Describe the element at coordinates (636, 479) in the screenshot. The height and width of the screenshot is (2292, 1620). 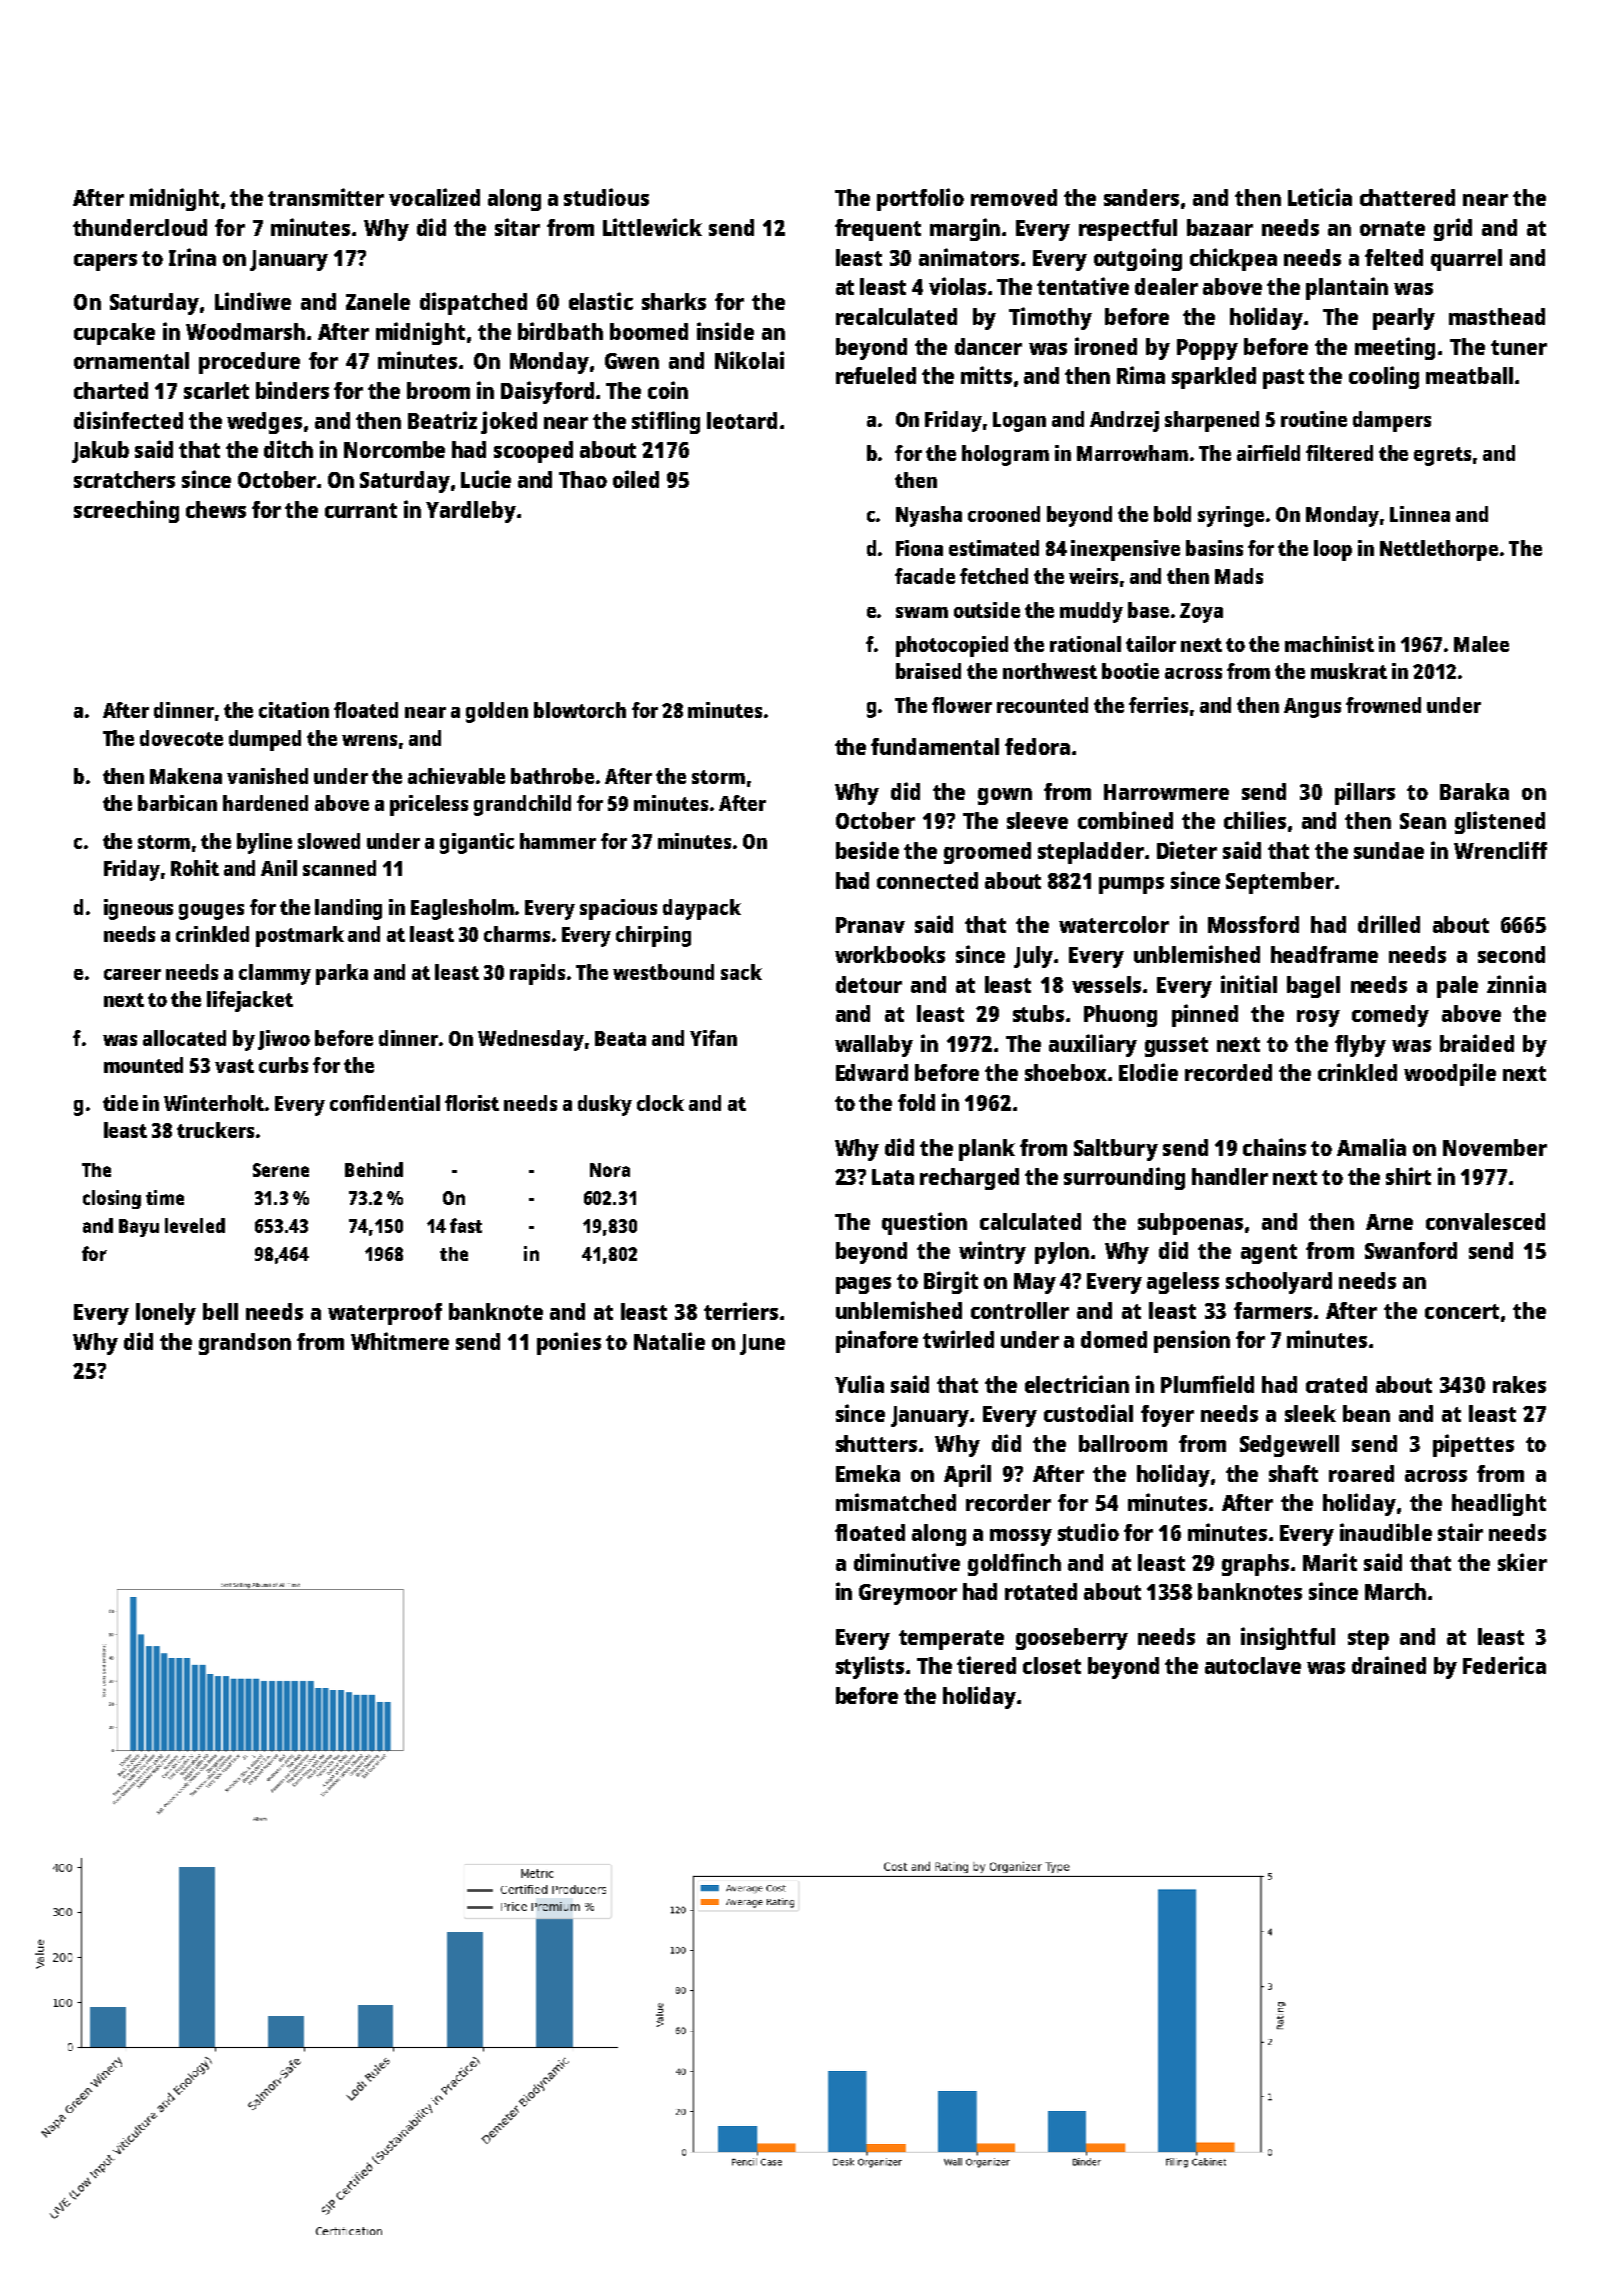
I see `oiled` at that location.
